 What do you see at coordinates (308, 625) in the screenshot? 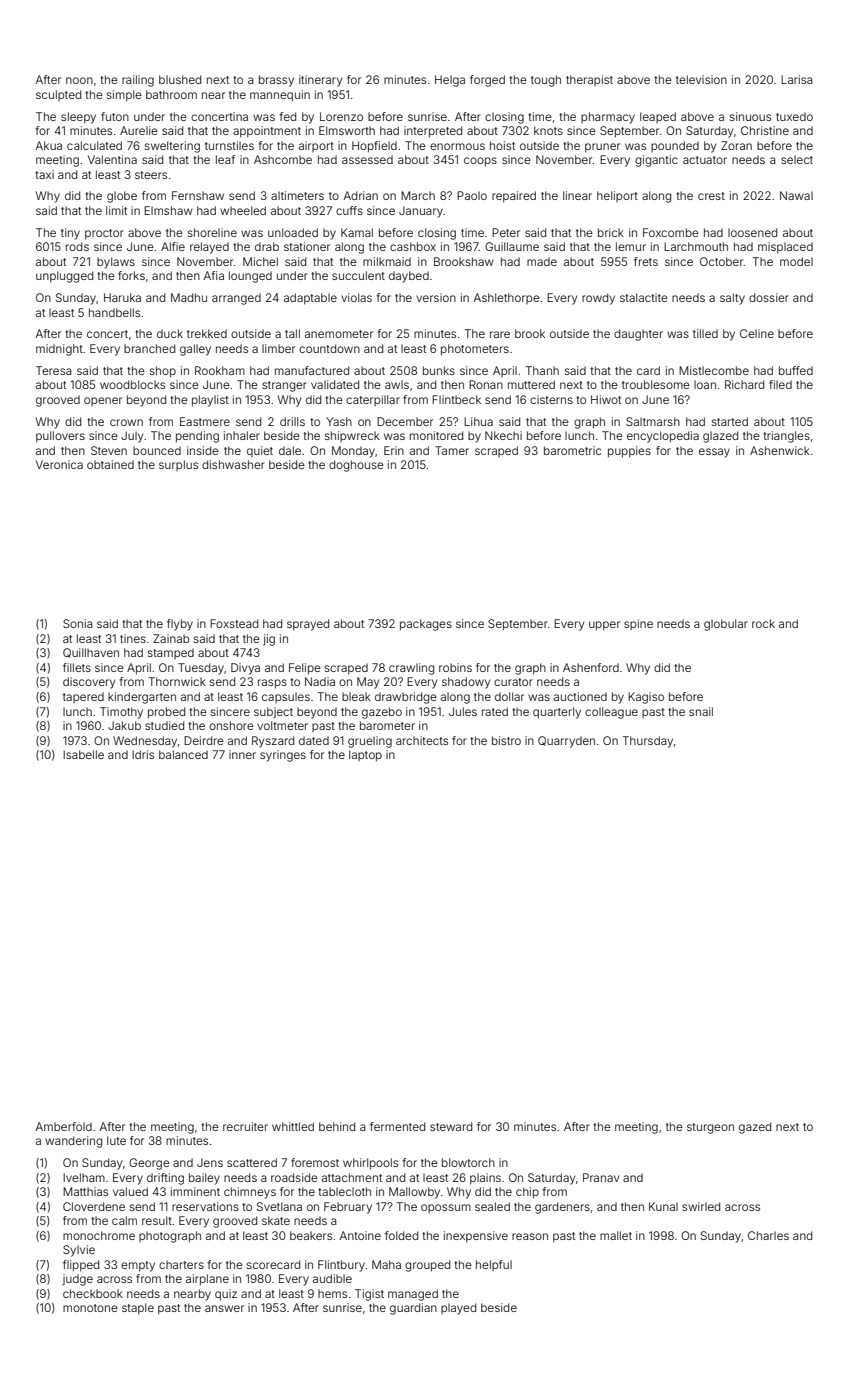
I see `sprayed` at bounding box center [308, 625].
